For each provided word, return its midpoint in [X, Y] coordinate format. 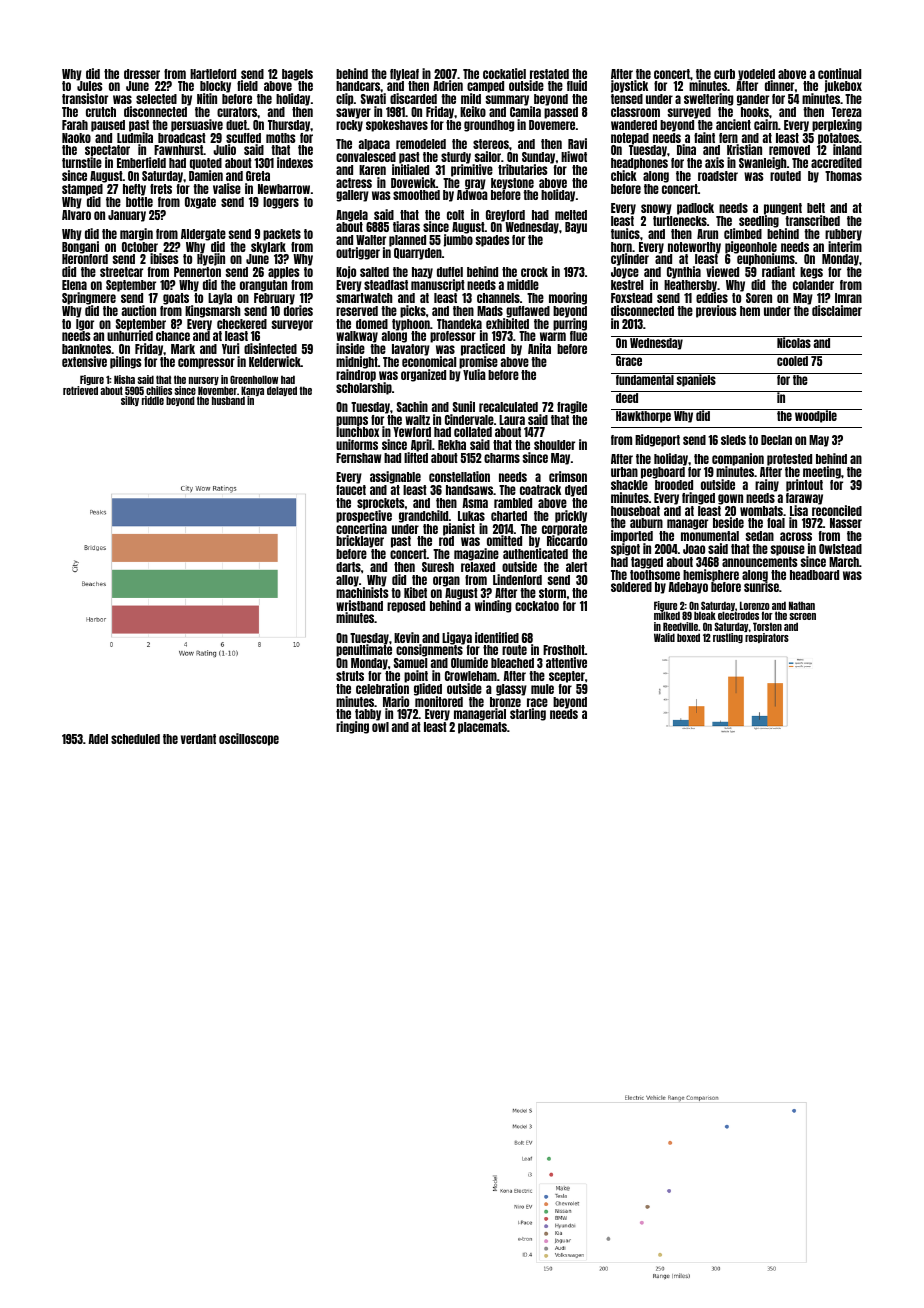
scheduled [135, 739]
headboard [814, 575]
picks [413, 311]
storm [552, 593]
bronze [505, 702]
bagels [297, 75]
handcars [358, 86]
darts [348, 567]
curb [724, 74]
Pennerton [197, 272]
